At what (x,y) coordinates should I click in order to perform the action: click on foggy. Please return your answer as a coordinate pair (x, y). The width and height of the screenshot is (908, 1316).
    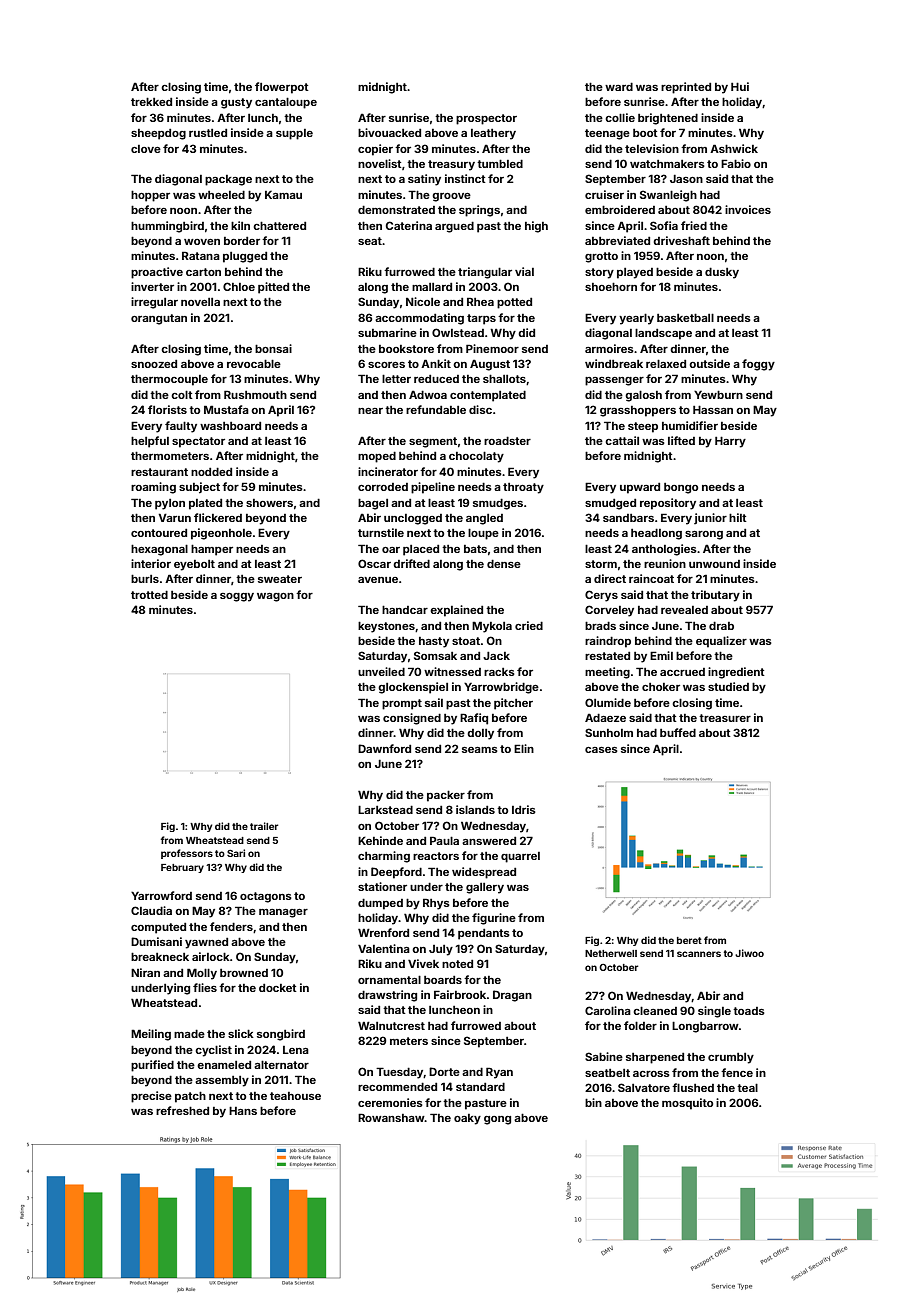
    Looking at the image, I should click on (758, 365).
